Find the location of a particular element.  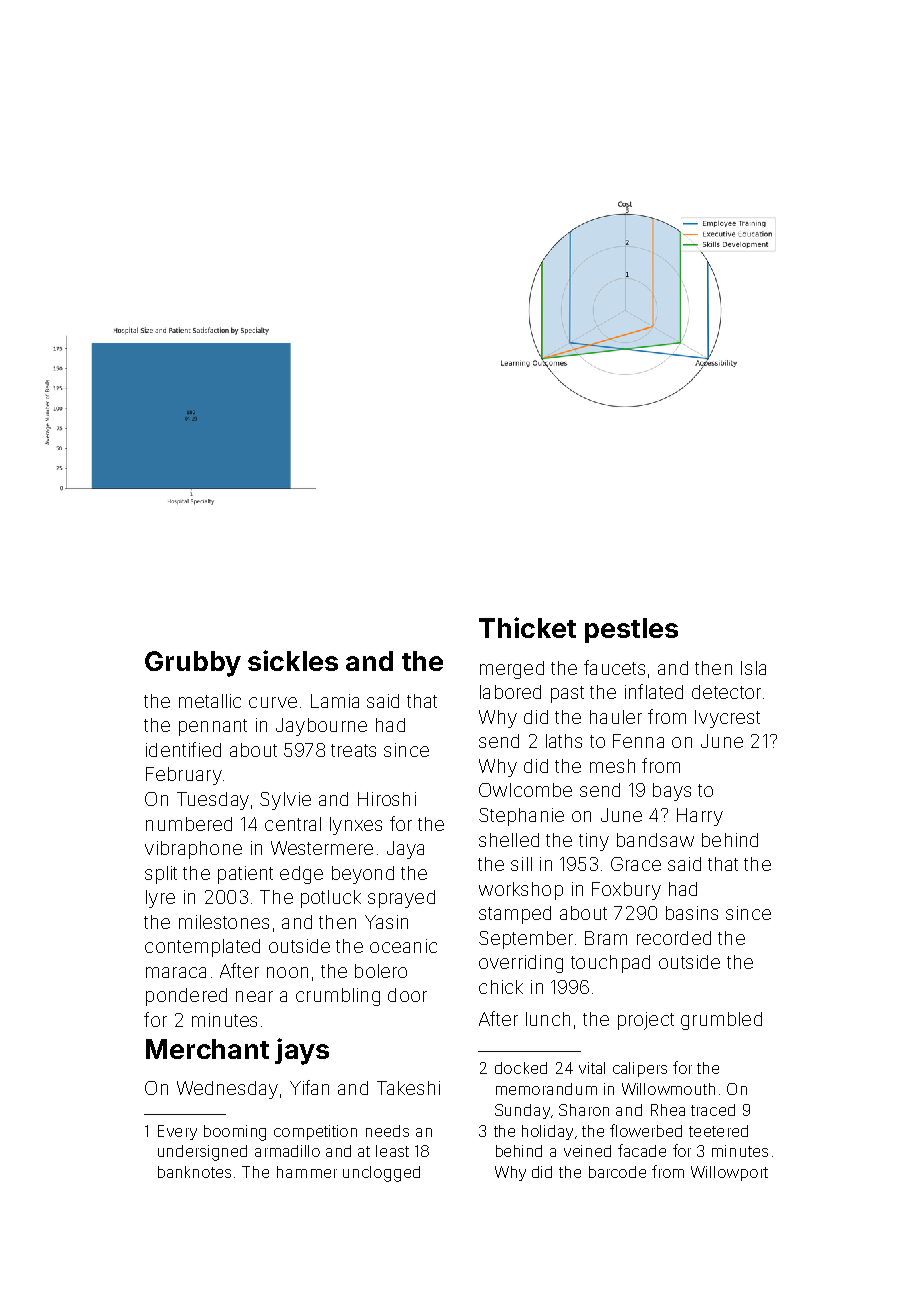

noon is located at coordinates (287, 972).
